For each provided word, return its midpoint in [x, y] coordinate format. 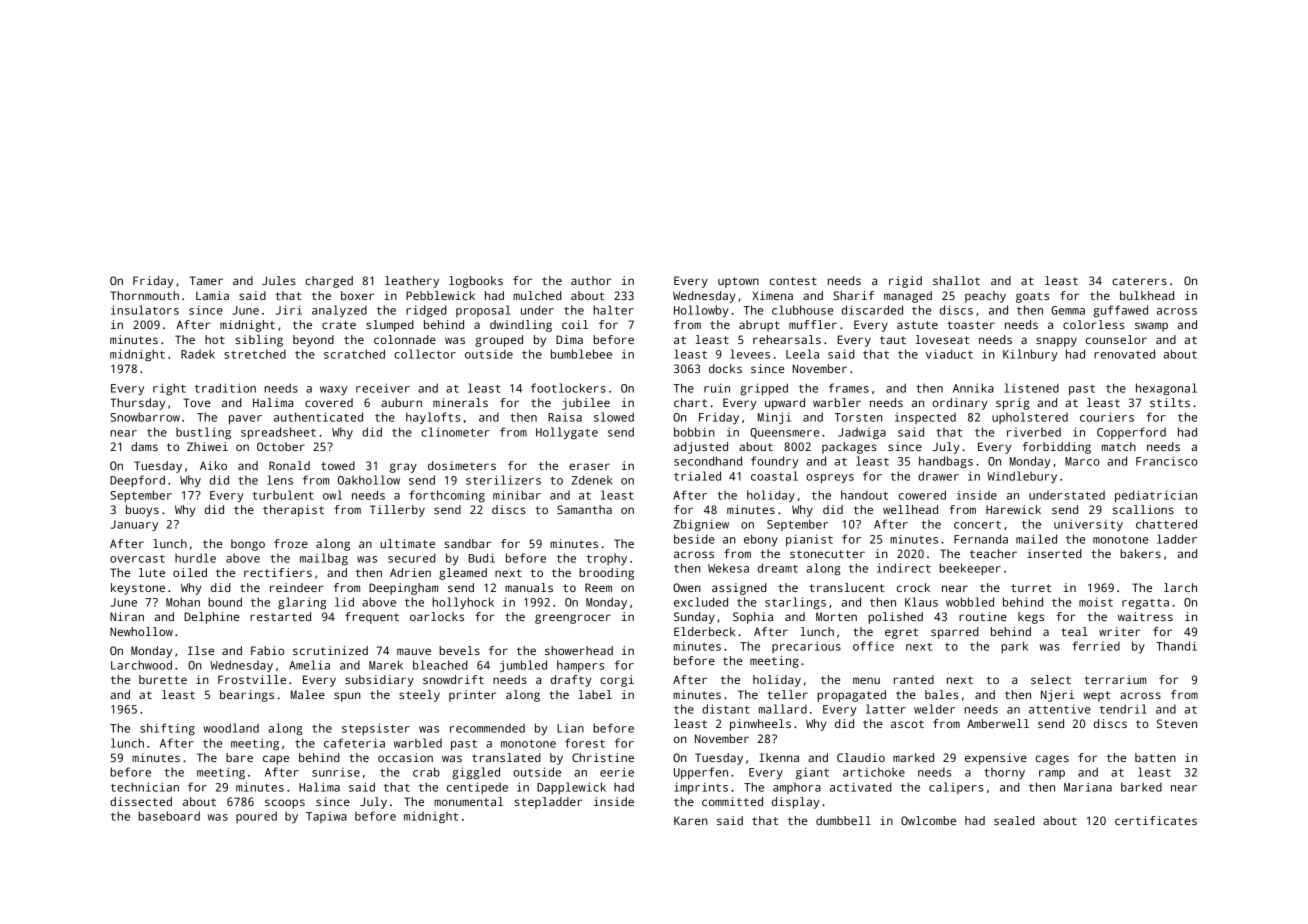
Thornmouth [144, 295]
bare [239, 757]
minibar [517, 495]
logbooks [476, 282]
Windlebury [1022, 477]
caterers [1139, 281]
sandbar [467, 543]
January [134, 525]
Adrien [410, 572]
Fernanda [981, 539]
